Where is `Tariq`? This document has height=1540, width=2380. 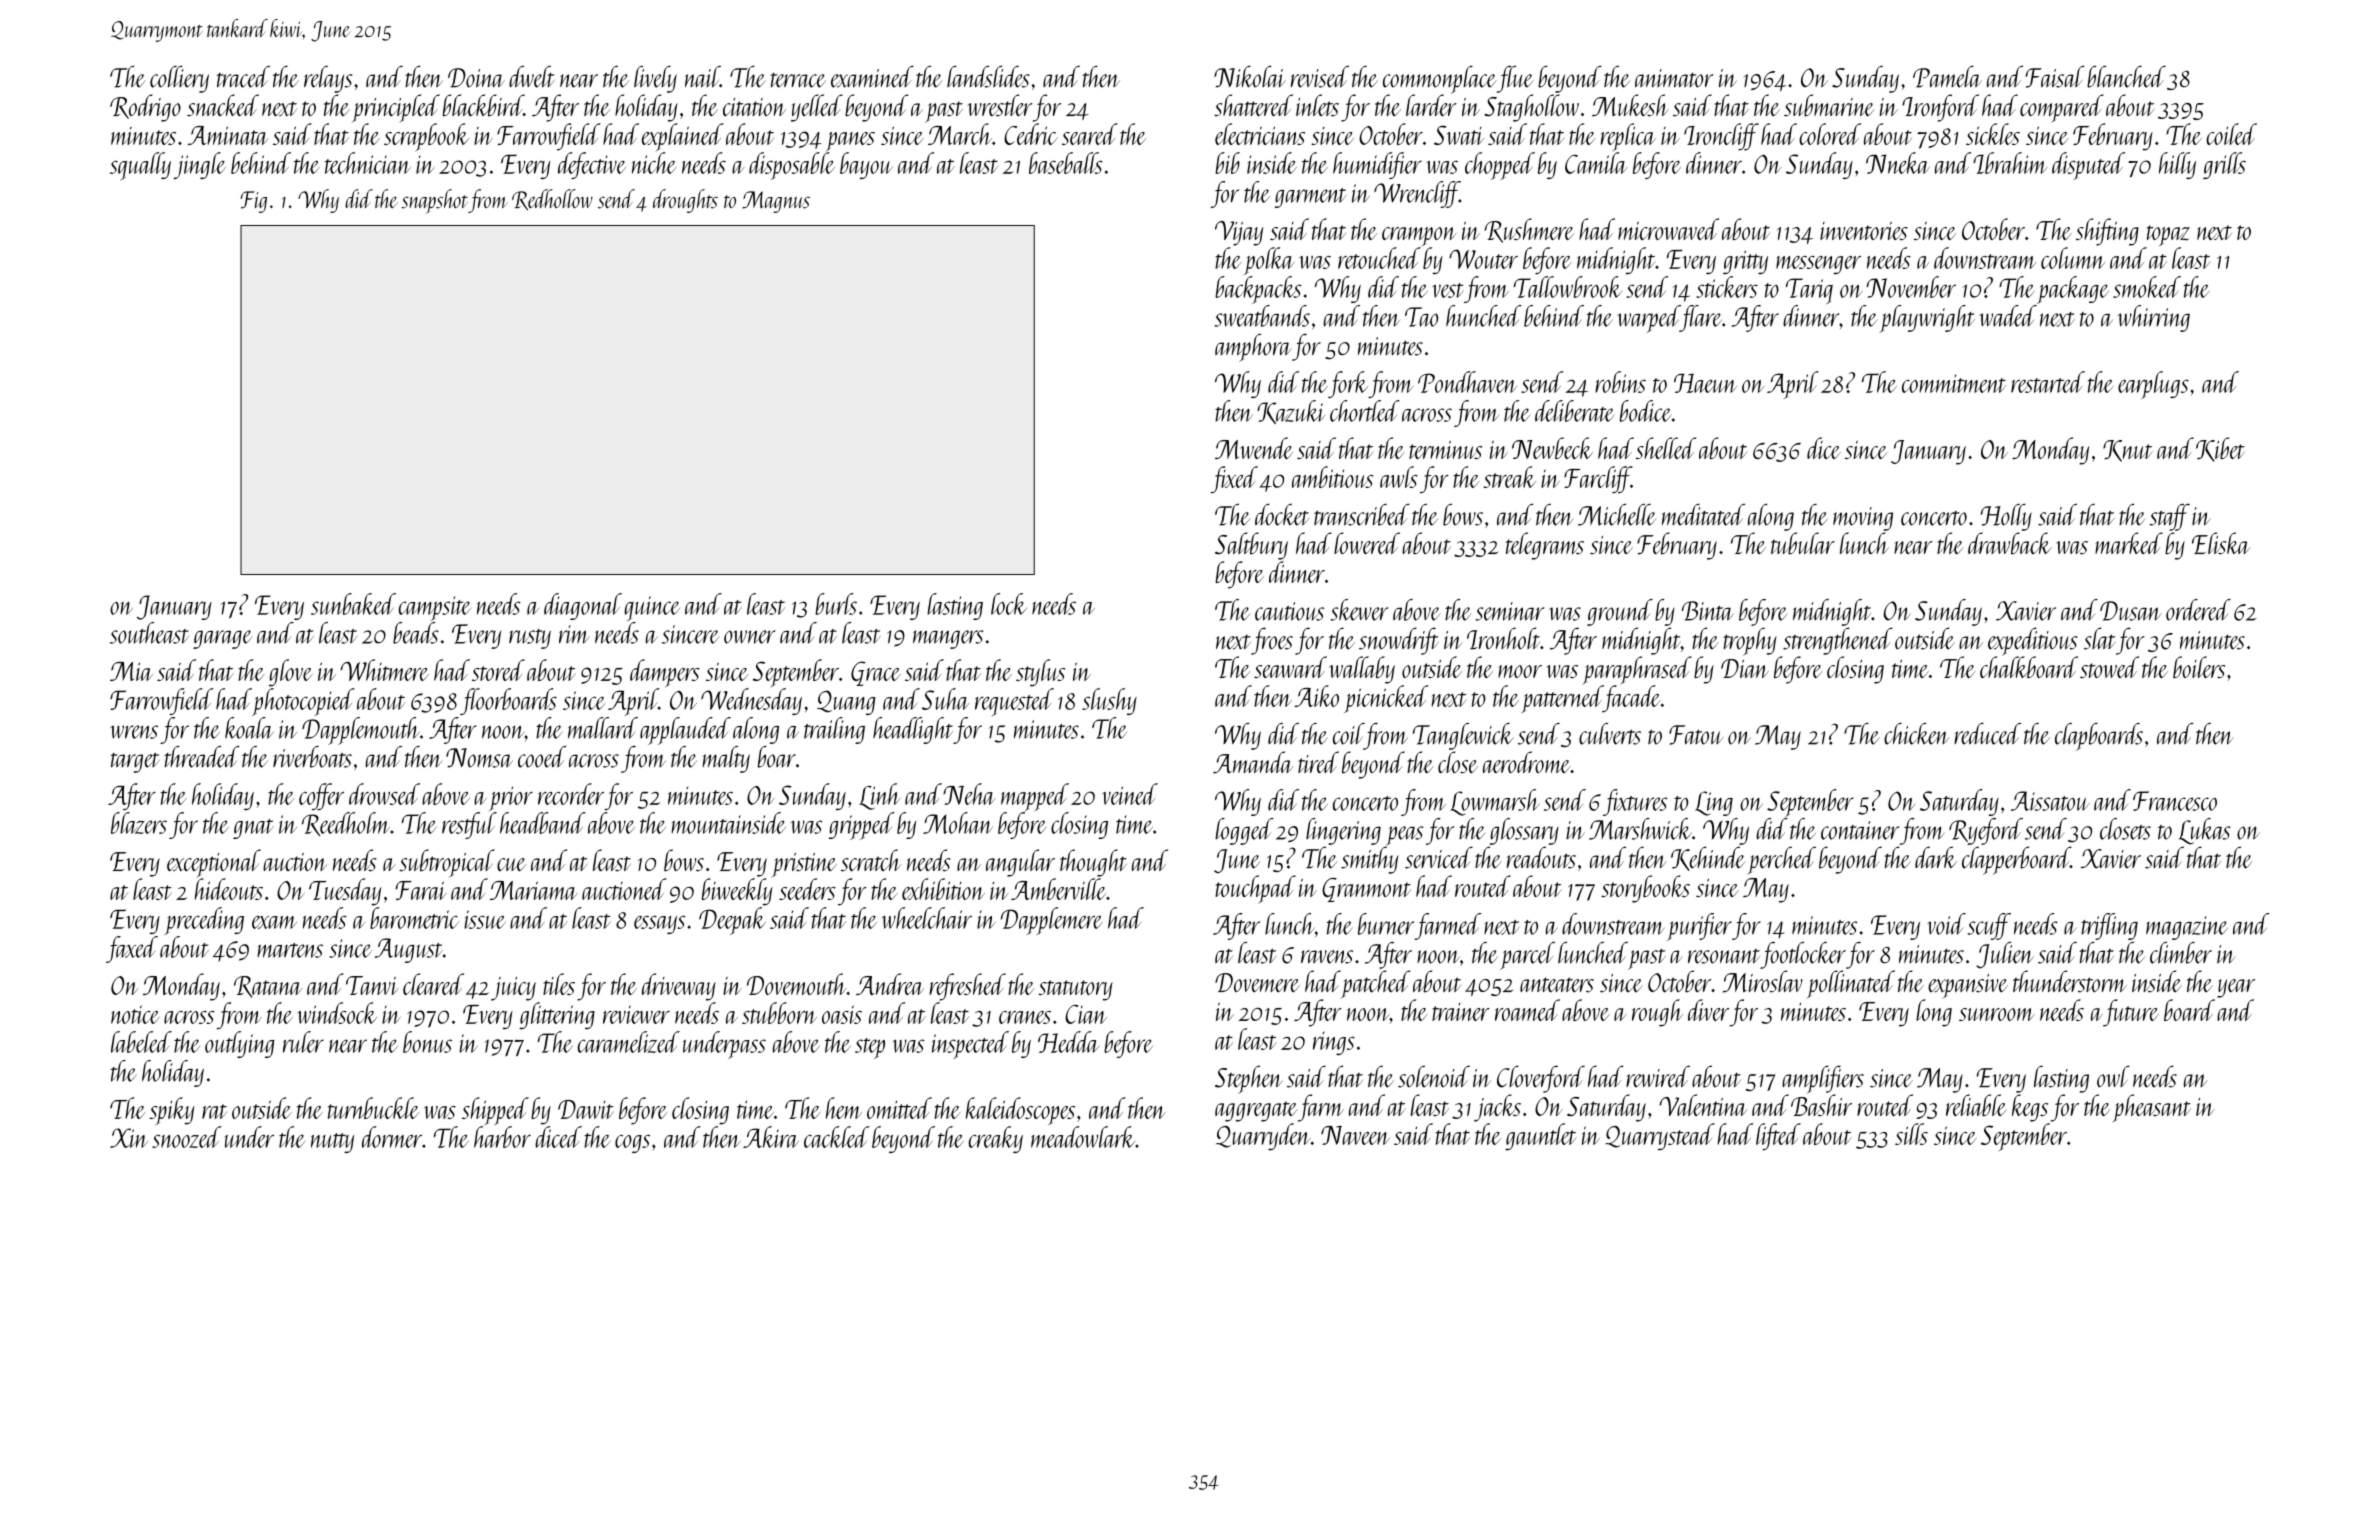
Tariq is located at coordinates (1809, 291).
